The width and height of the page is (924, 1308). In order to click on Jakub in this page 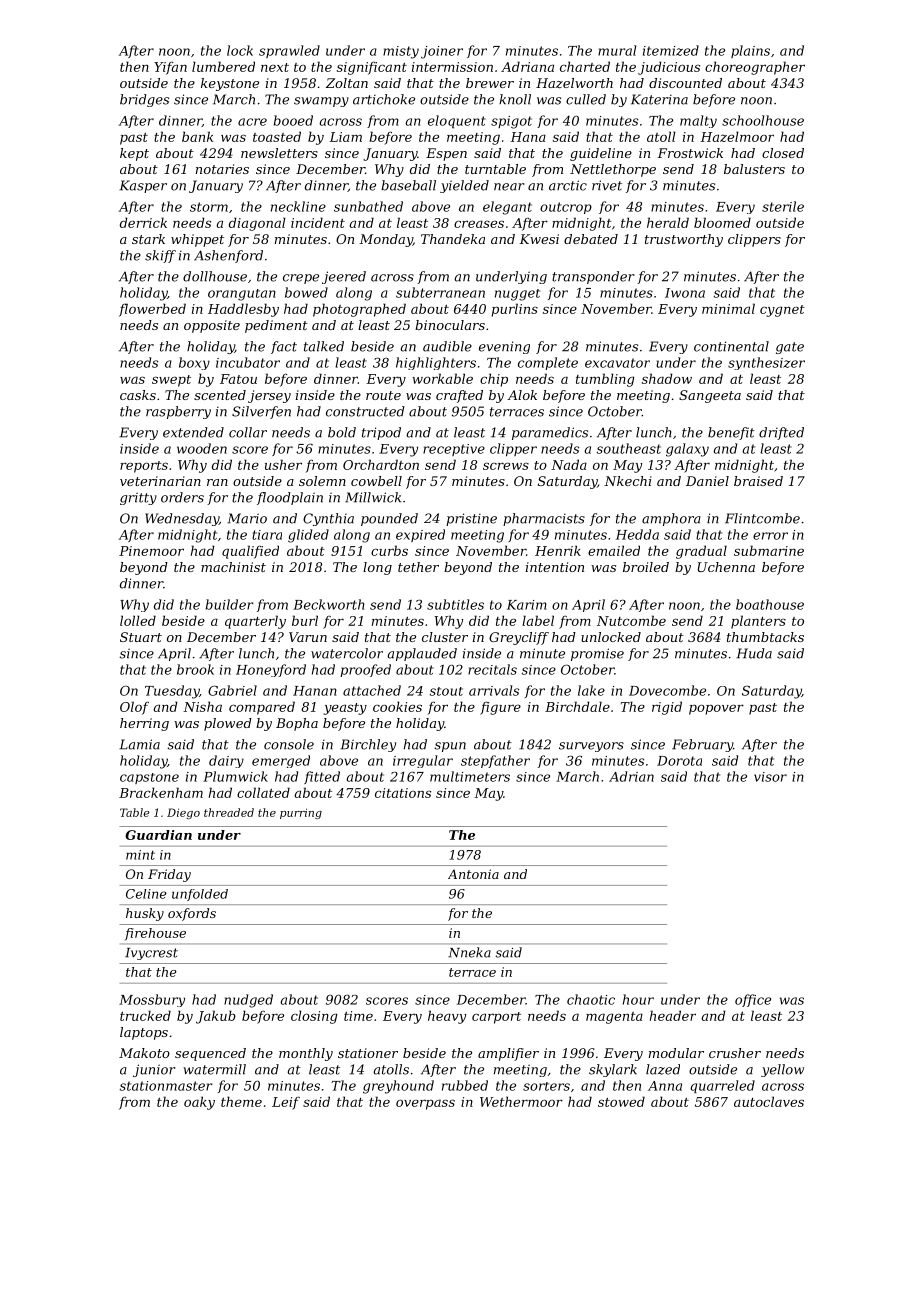, I will do `click(216, 1017)`.
